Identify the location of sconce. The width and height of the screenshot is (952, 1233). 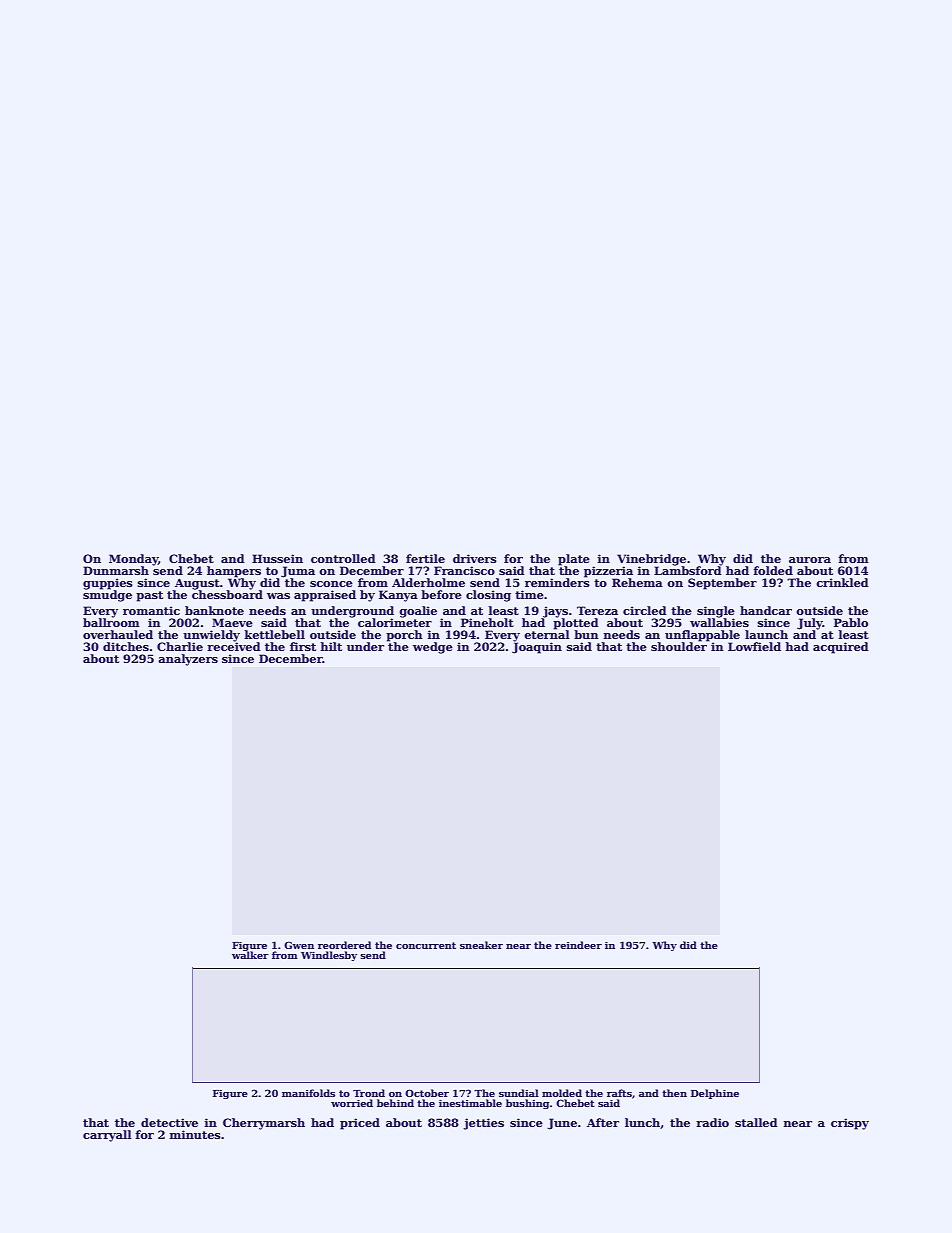
(331, 584).
